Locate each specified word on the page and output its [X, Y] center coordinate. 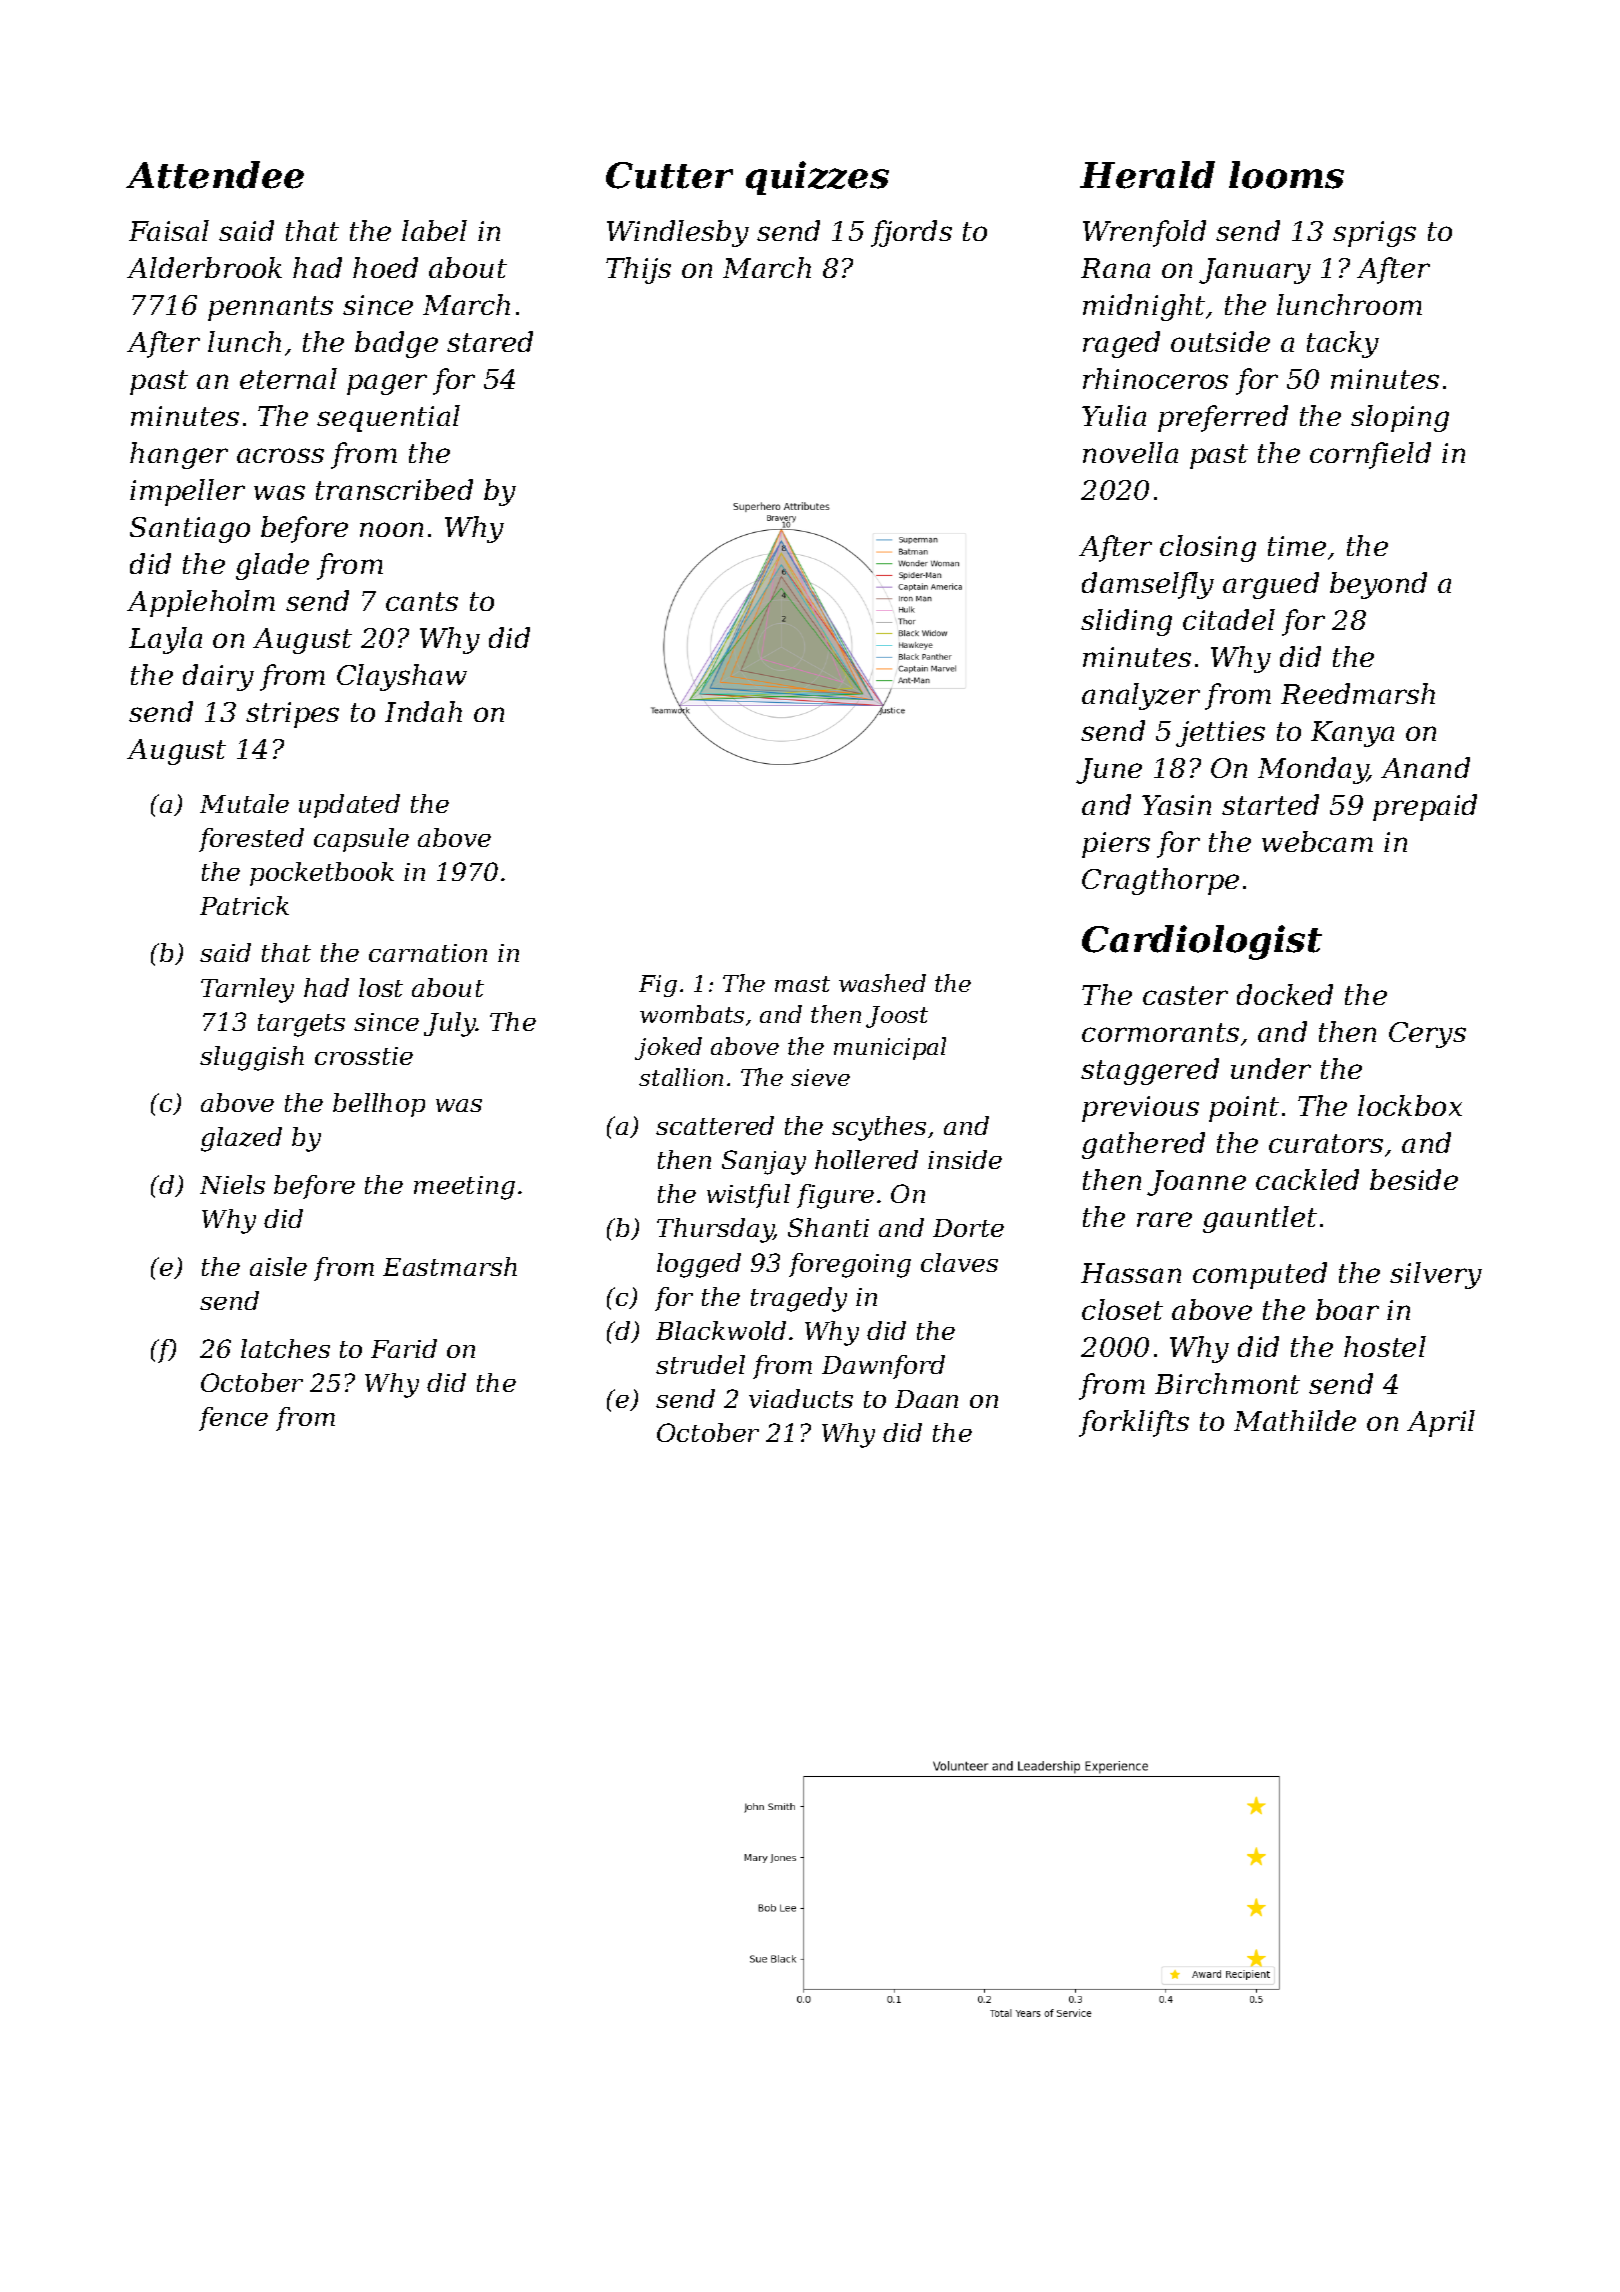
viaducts [801, 1398]
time [1297, 546]
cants [422, 601]
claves [959, 1262]
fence [233, 1419]
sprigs [1374, 234]
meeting [464, 1188]
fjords [911, 233]
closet [1122, 1309]
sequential [388, 418]
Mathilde [1295, 1420]
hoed [385, 267]
